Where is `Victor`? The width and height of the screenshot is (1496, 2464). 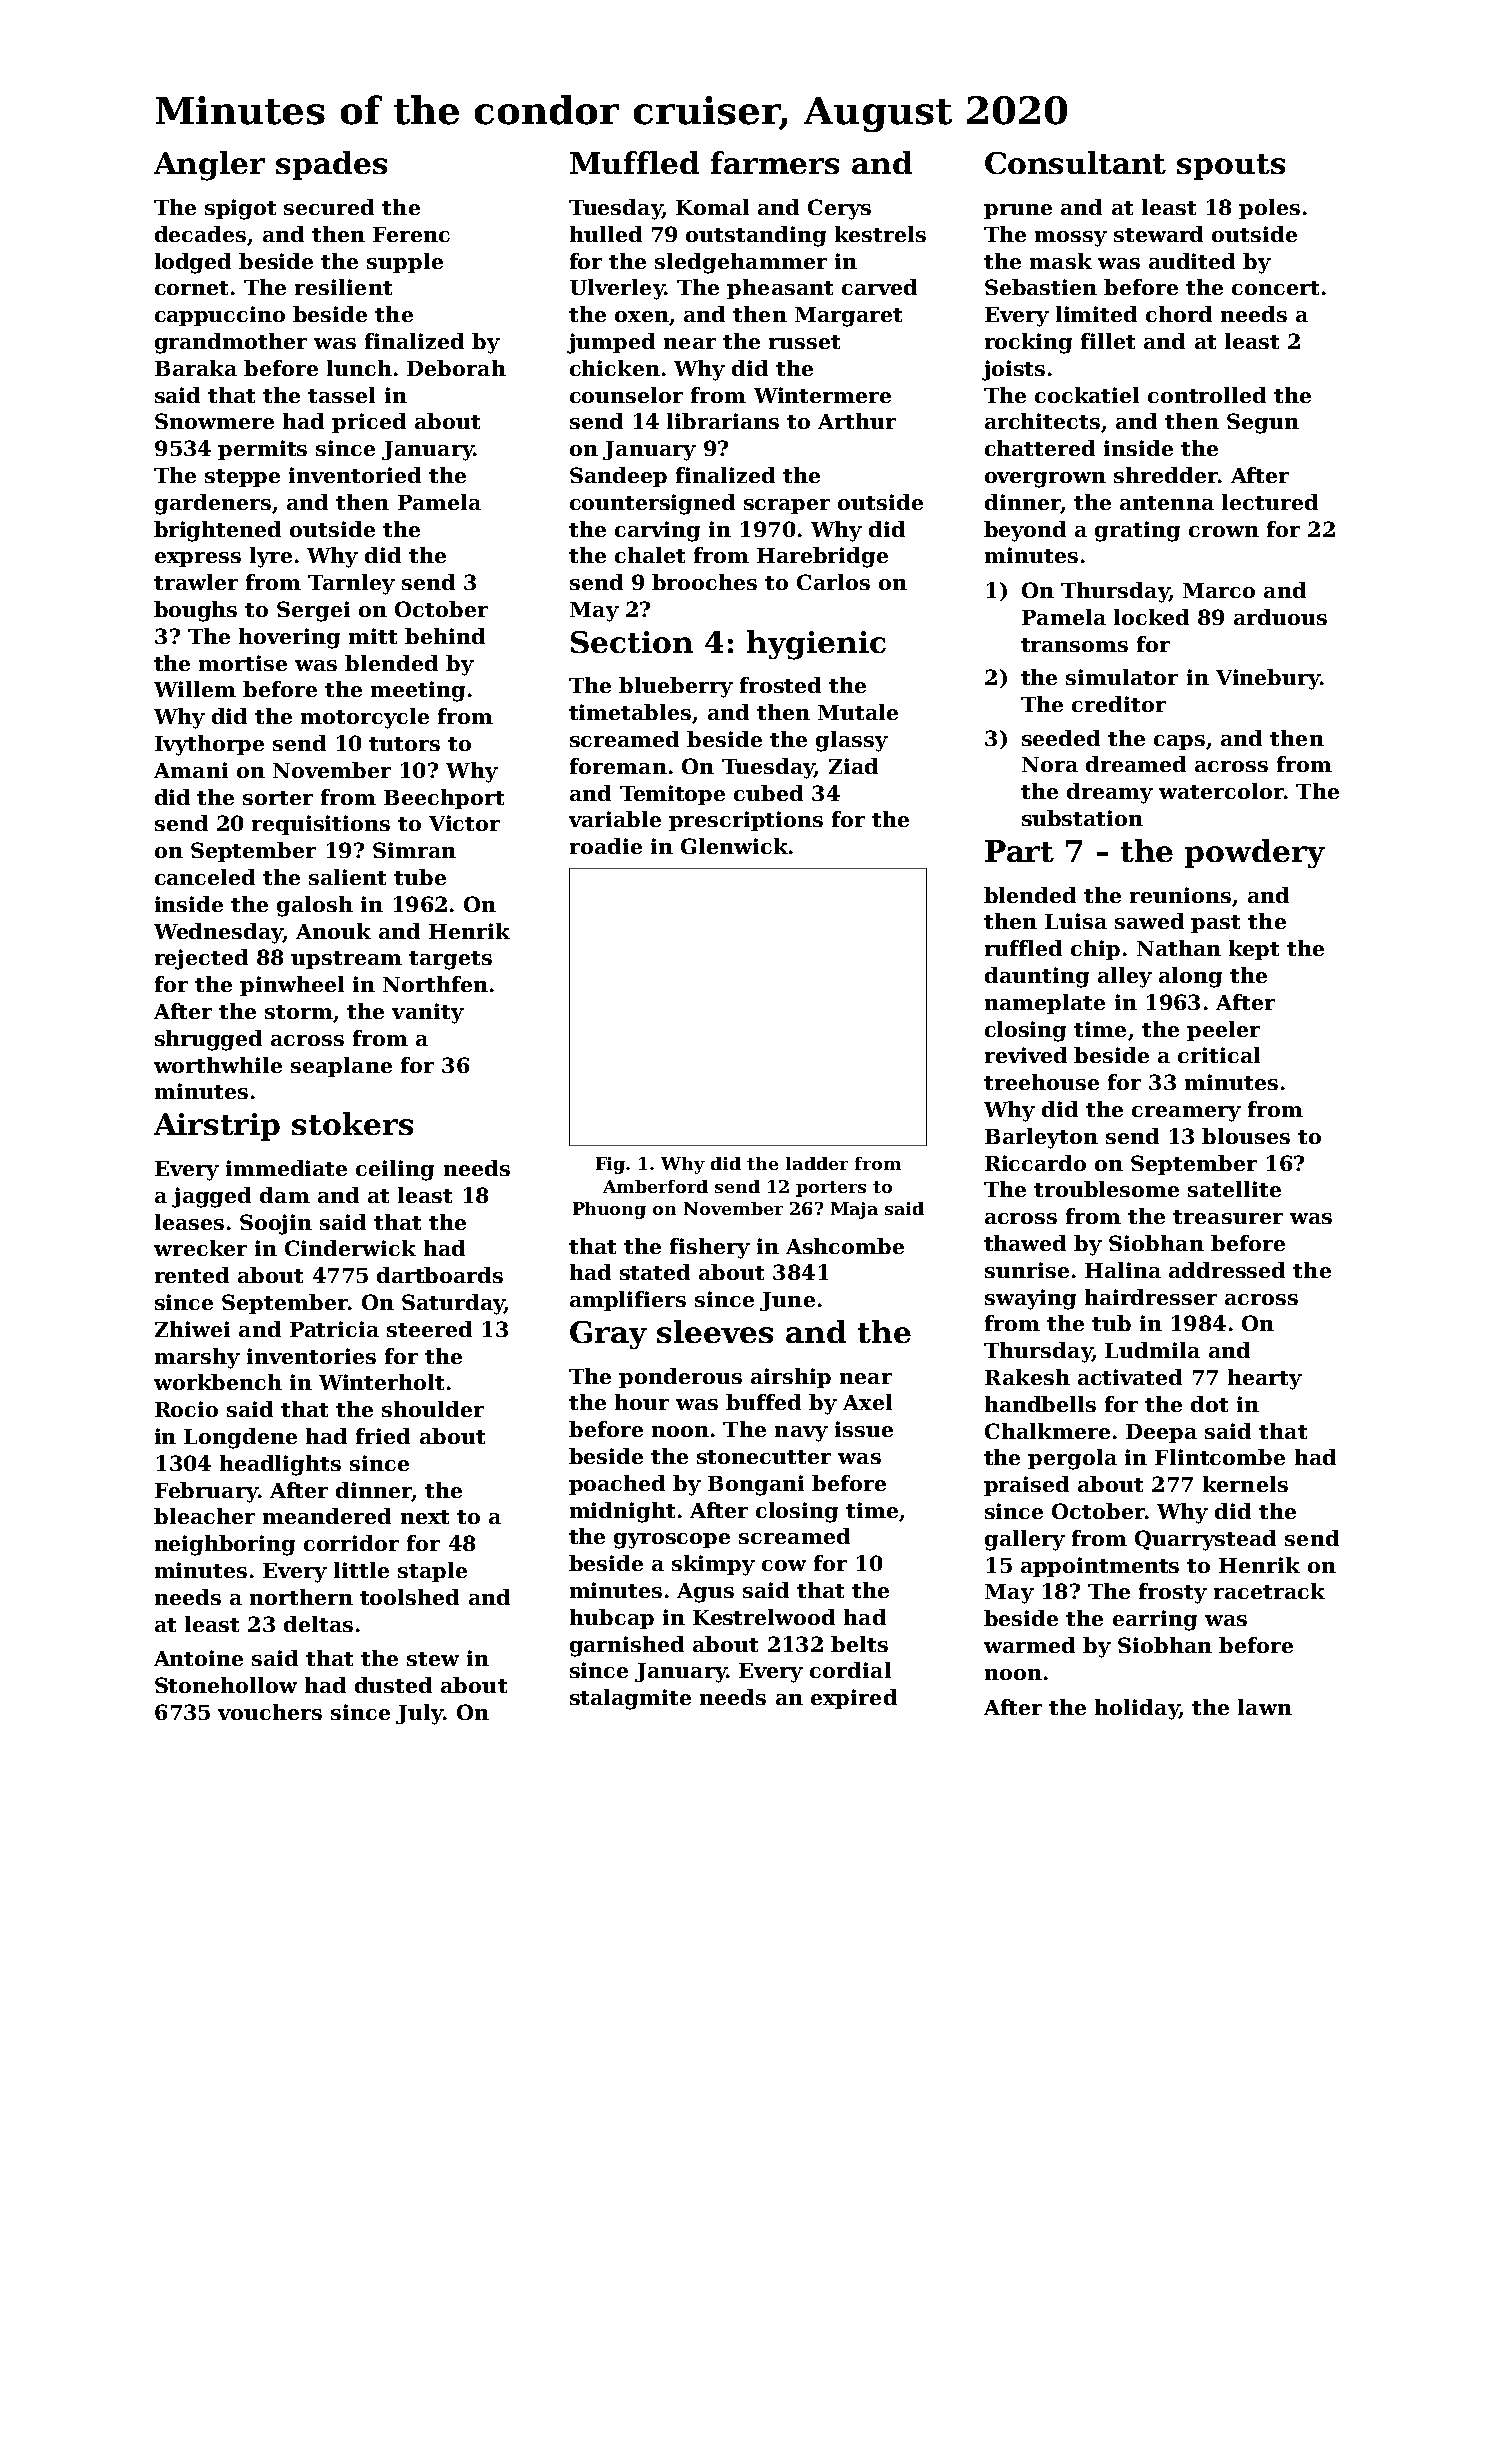
Victor is located at coordinates (464, 823).
